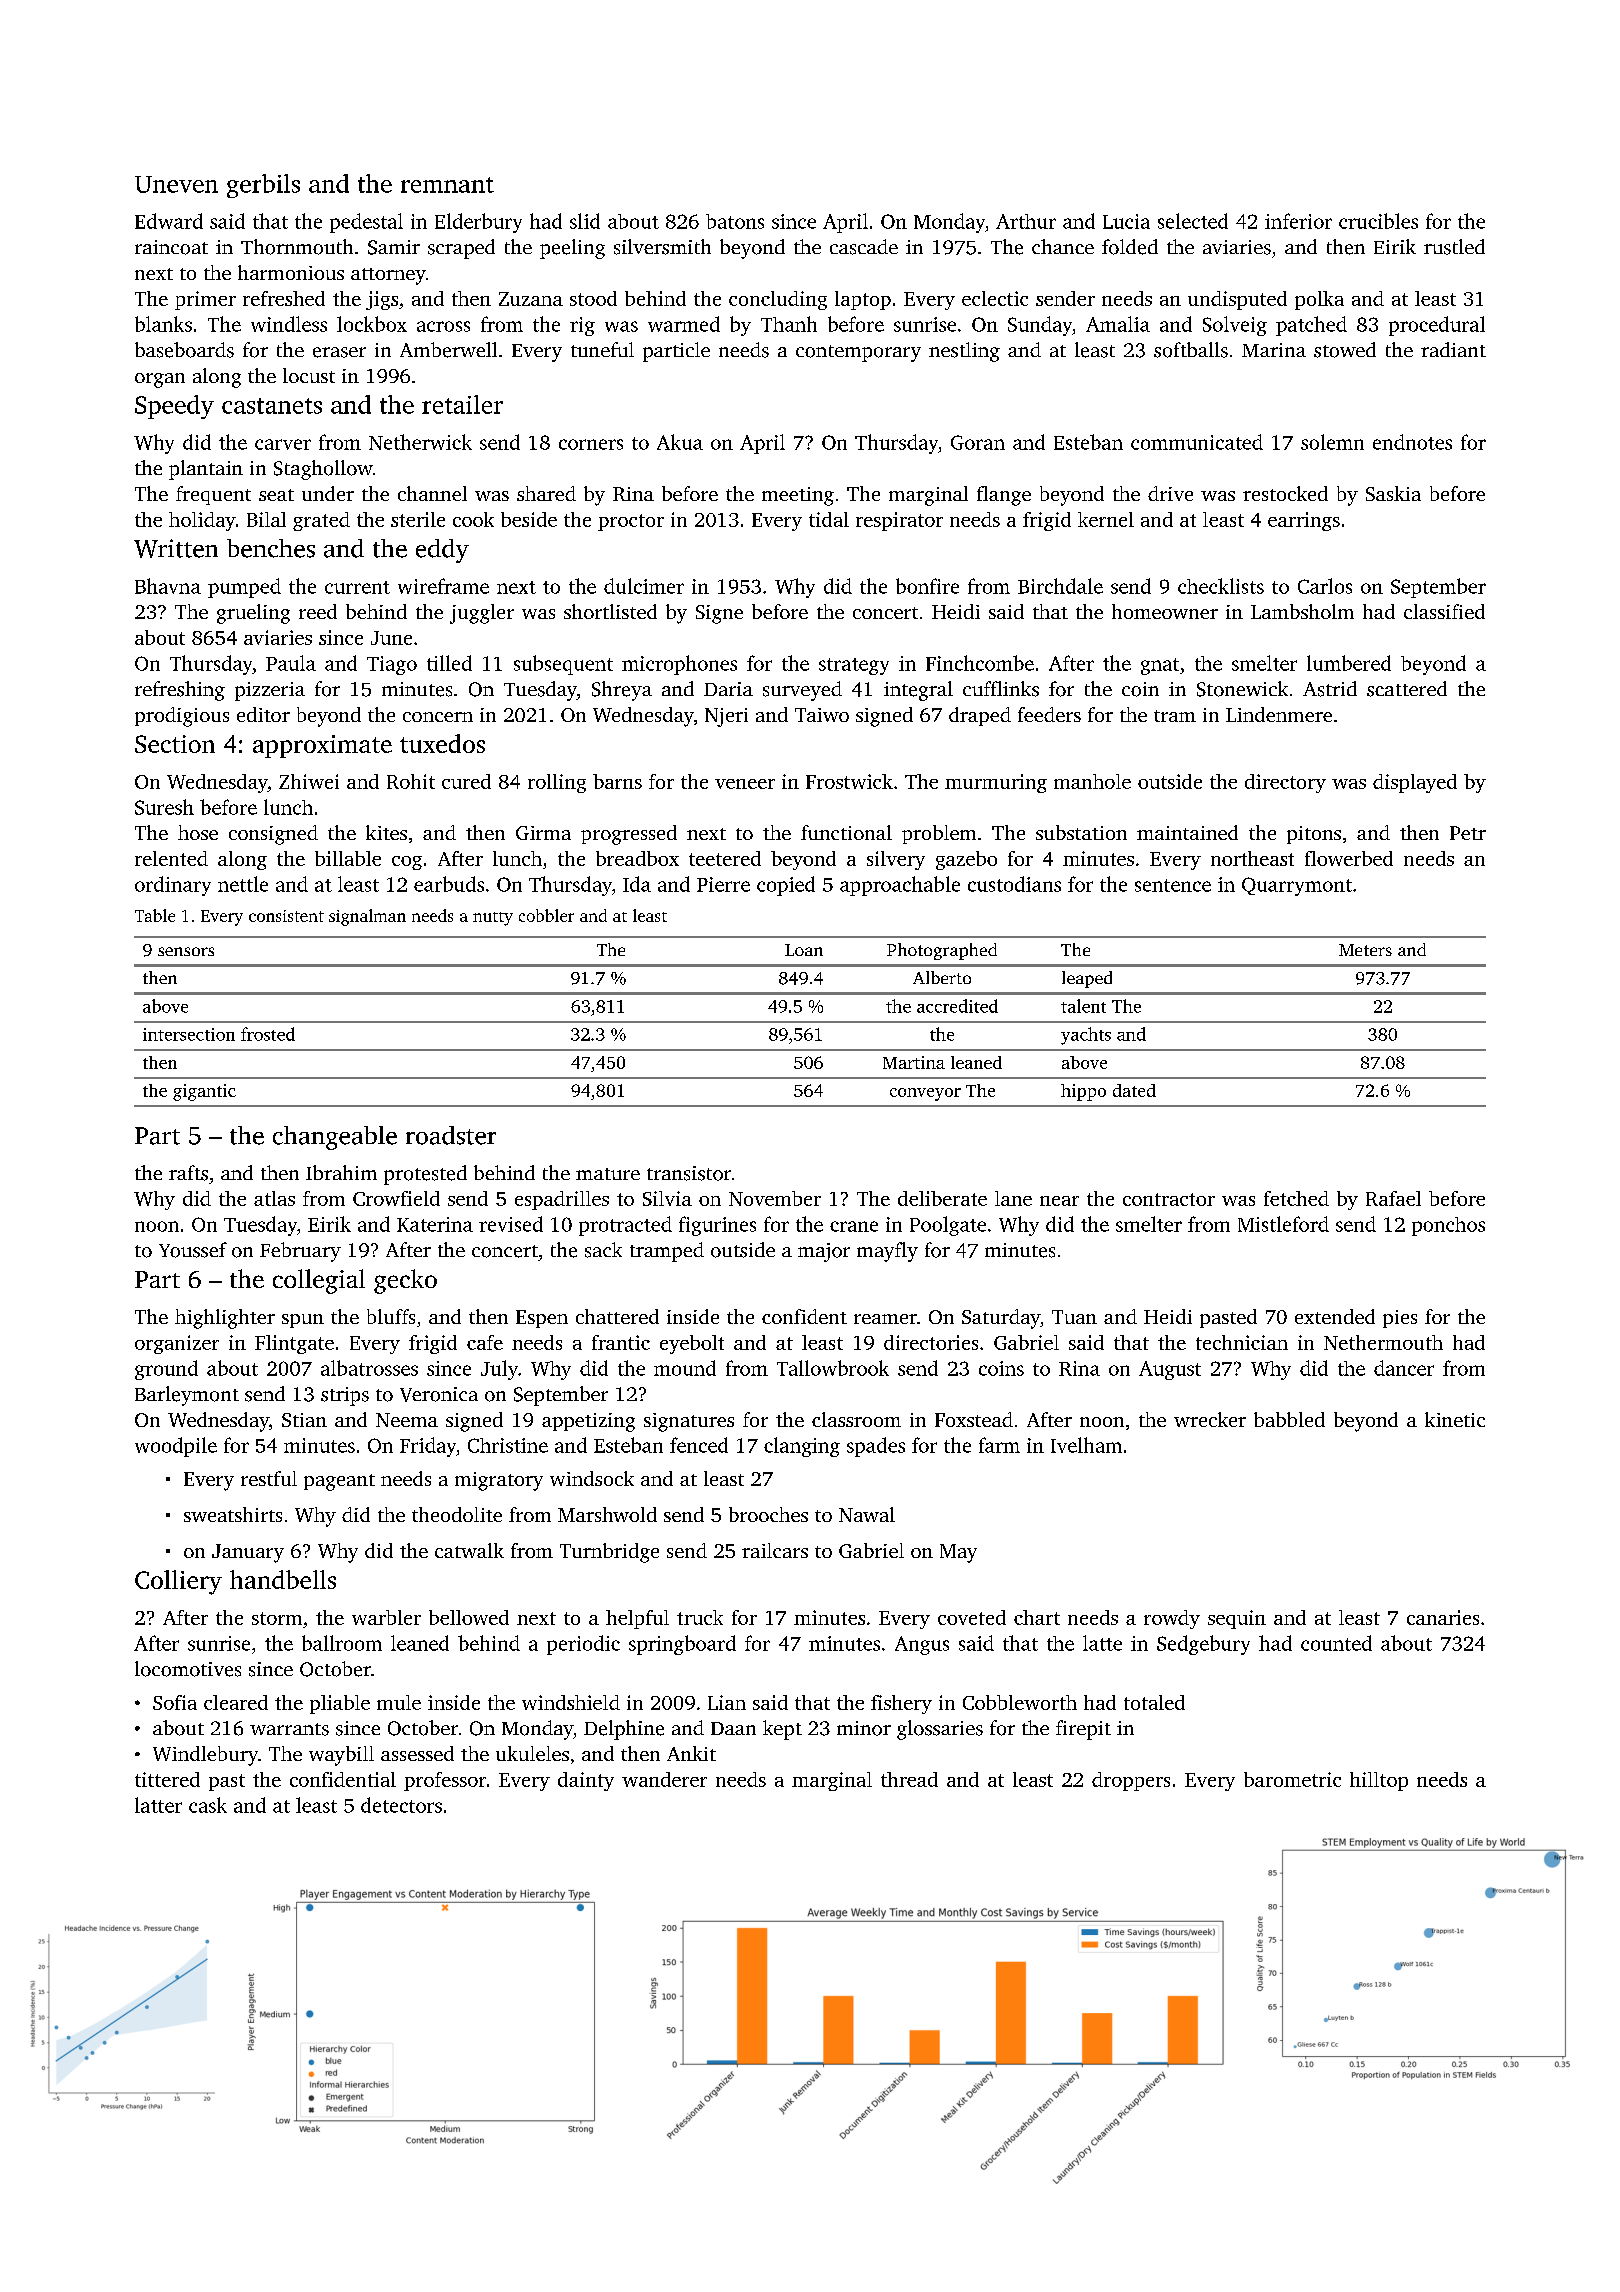 The height and width of the screenshot is (2292, 1620). Describe the element at coordinates (180, 691) in the screenshot. I see `refreshing` at that location.
